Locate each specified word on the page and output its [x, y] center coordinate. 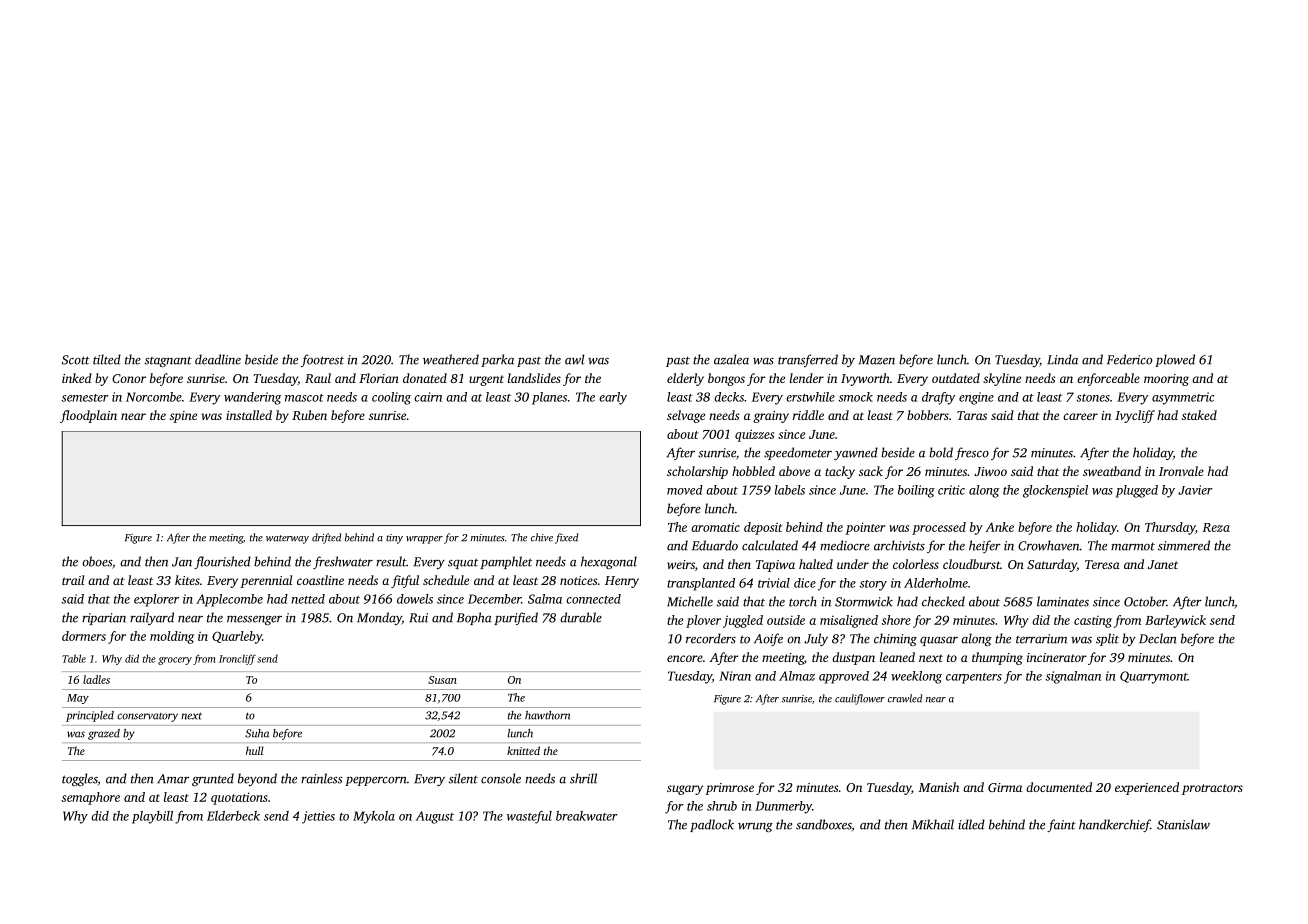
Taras [972, 415]
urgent [486, 380]
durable [581, 617]
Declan [1158, 638]
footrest [322, 360]
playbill [152, 817]
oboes [97, 561]
